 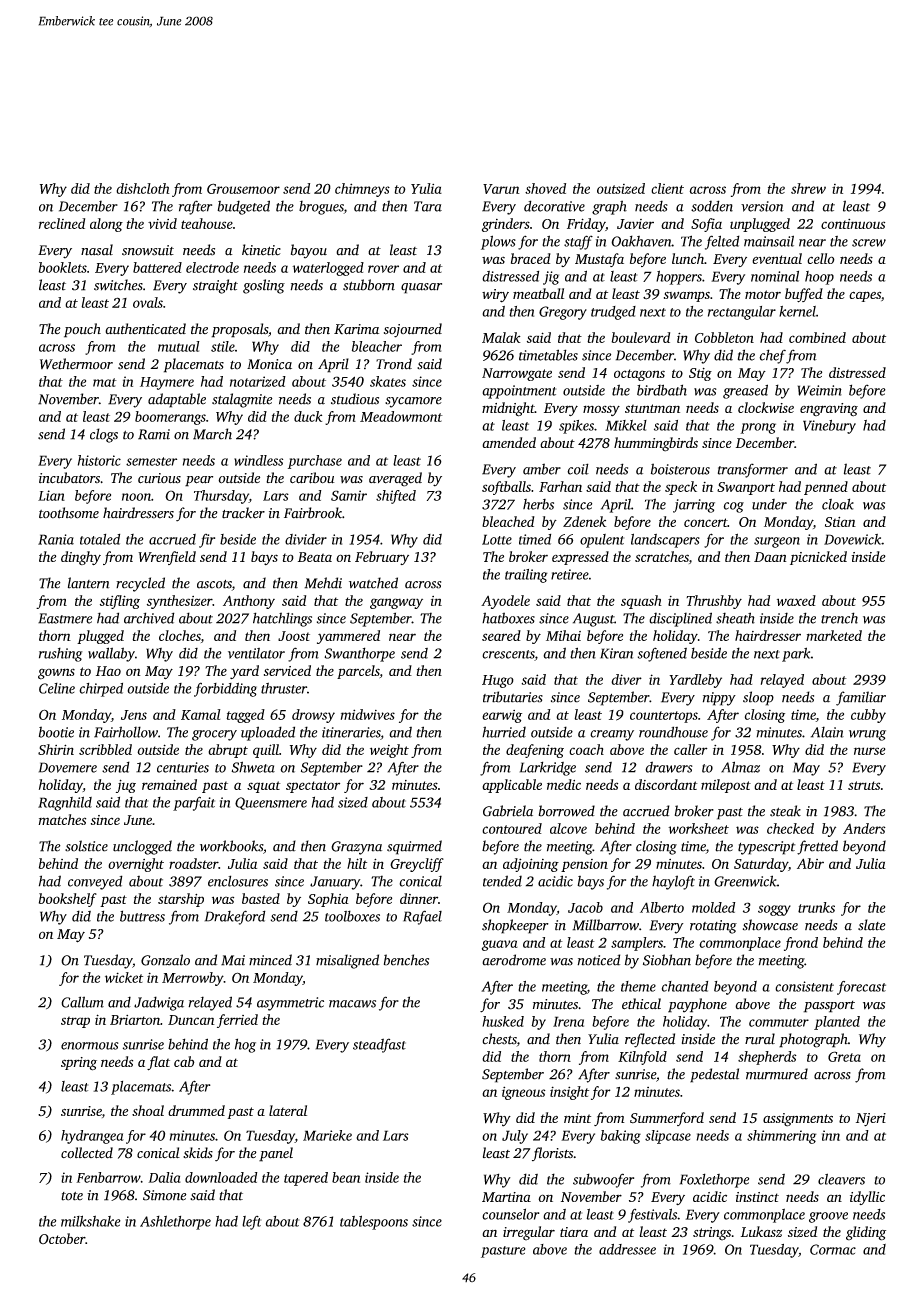 I want to click on Alberto, so click(x=662, y=907).
